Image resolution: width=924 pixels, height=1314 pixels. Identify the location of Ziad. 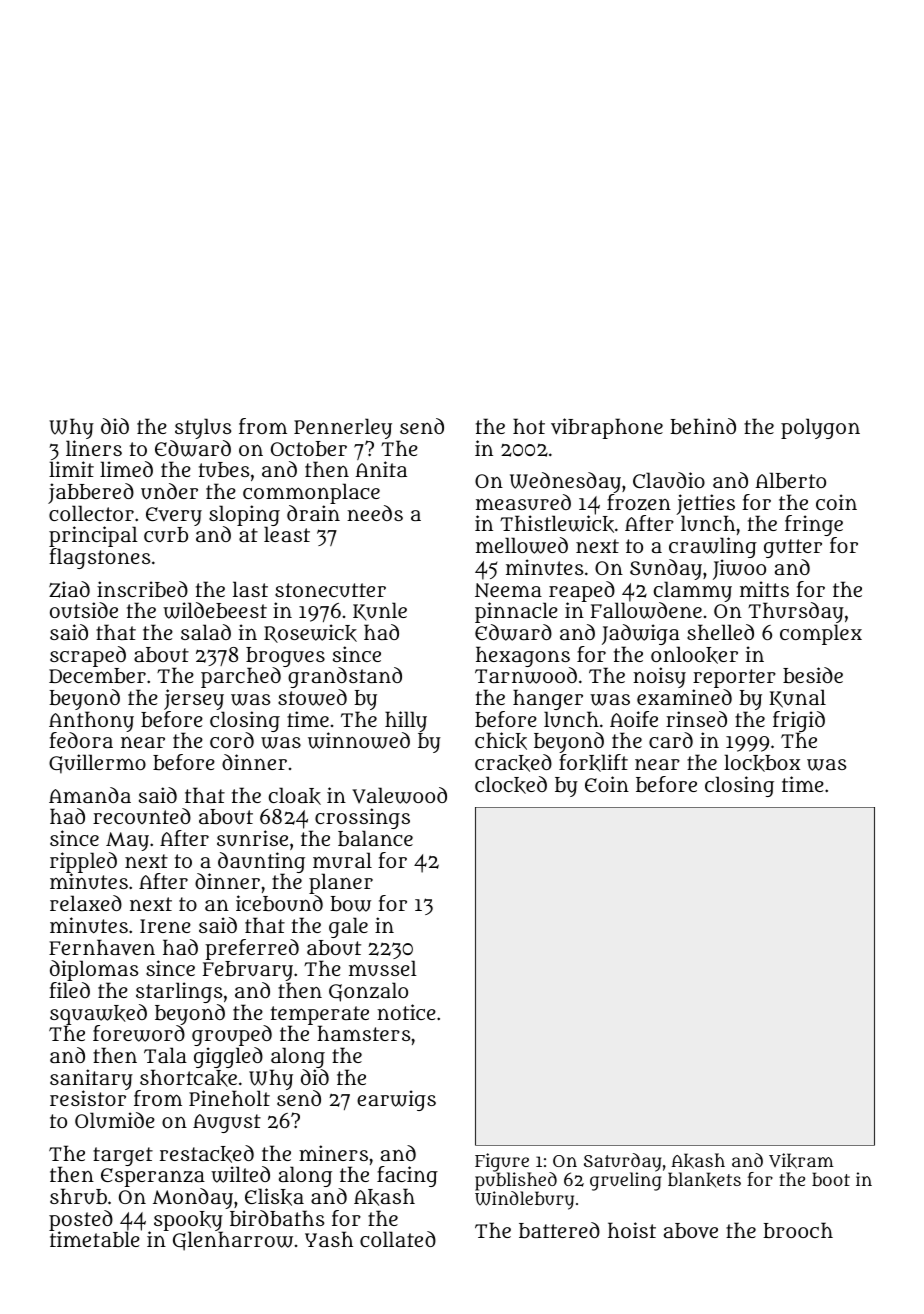
(69, 589).
